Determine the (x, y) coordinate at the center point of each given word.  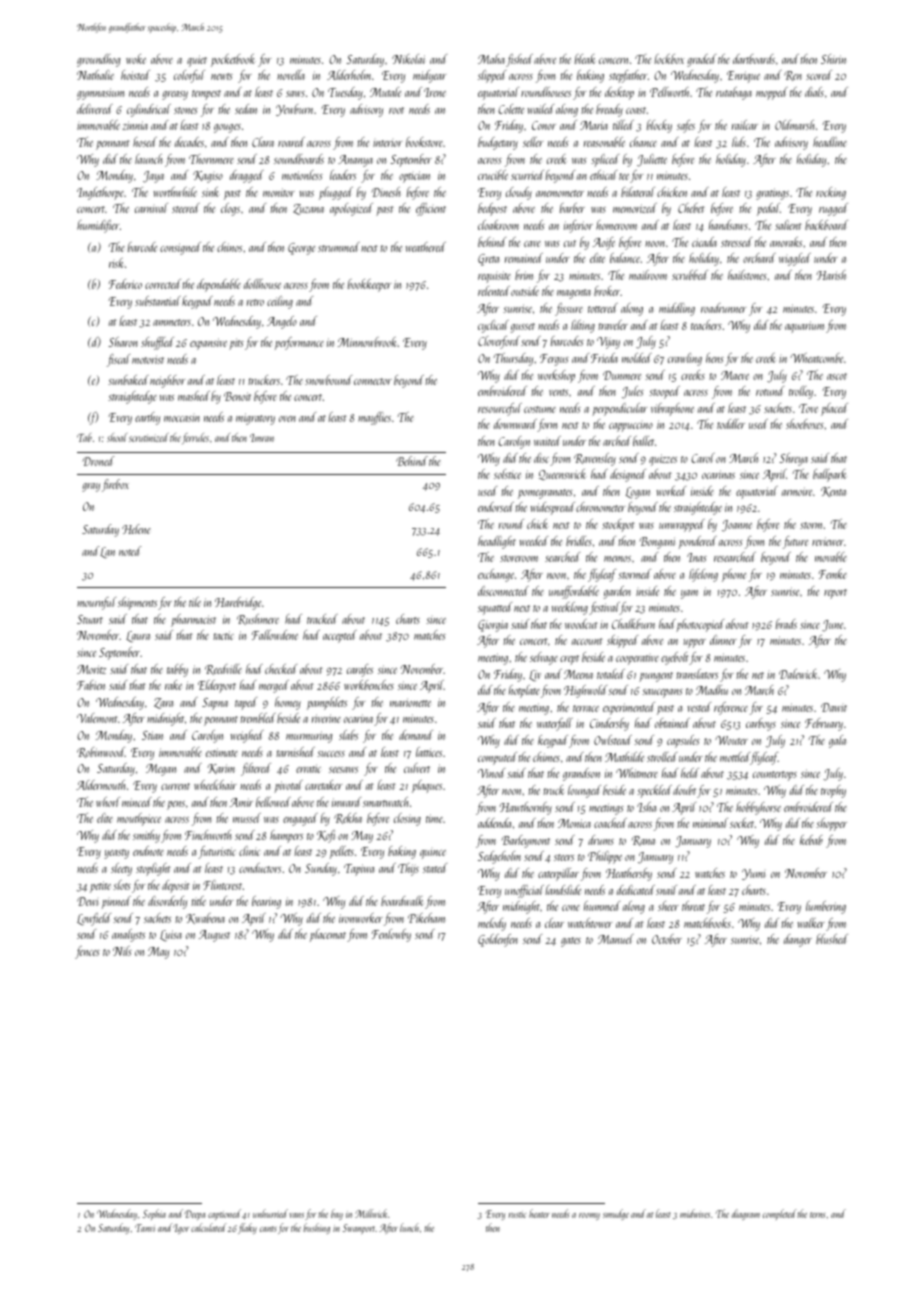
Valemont (97, 718)
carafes (360, 670)
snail (666, 890)
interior (387, 143)
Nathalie (95, 75)
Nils (122, 951)
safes (686, 126)
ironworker (361, 918)
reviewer (828, 541)
